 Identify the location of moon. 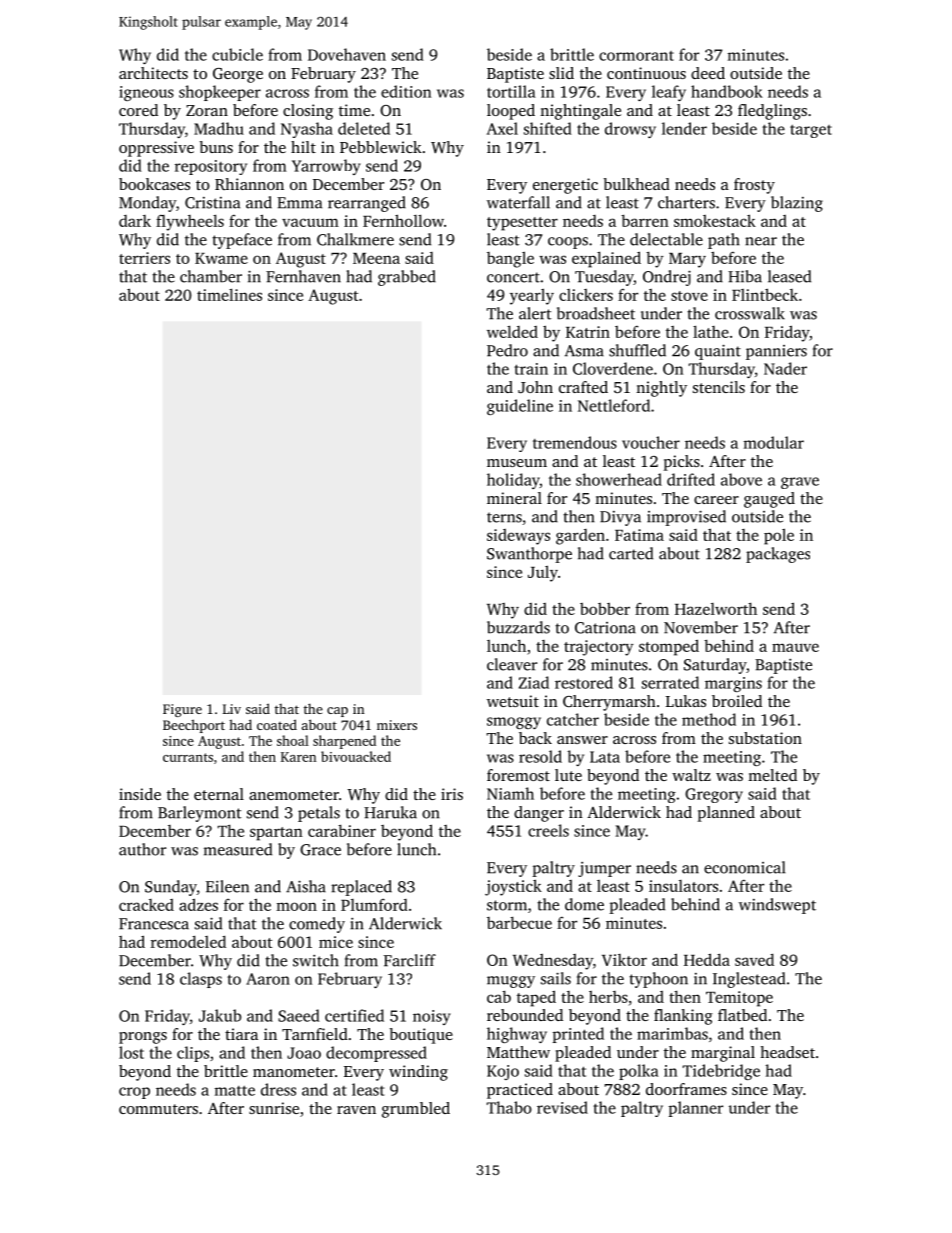
(296, 906).
